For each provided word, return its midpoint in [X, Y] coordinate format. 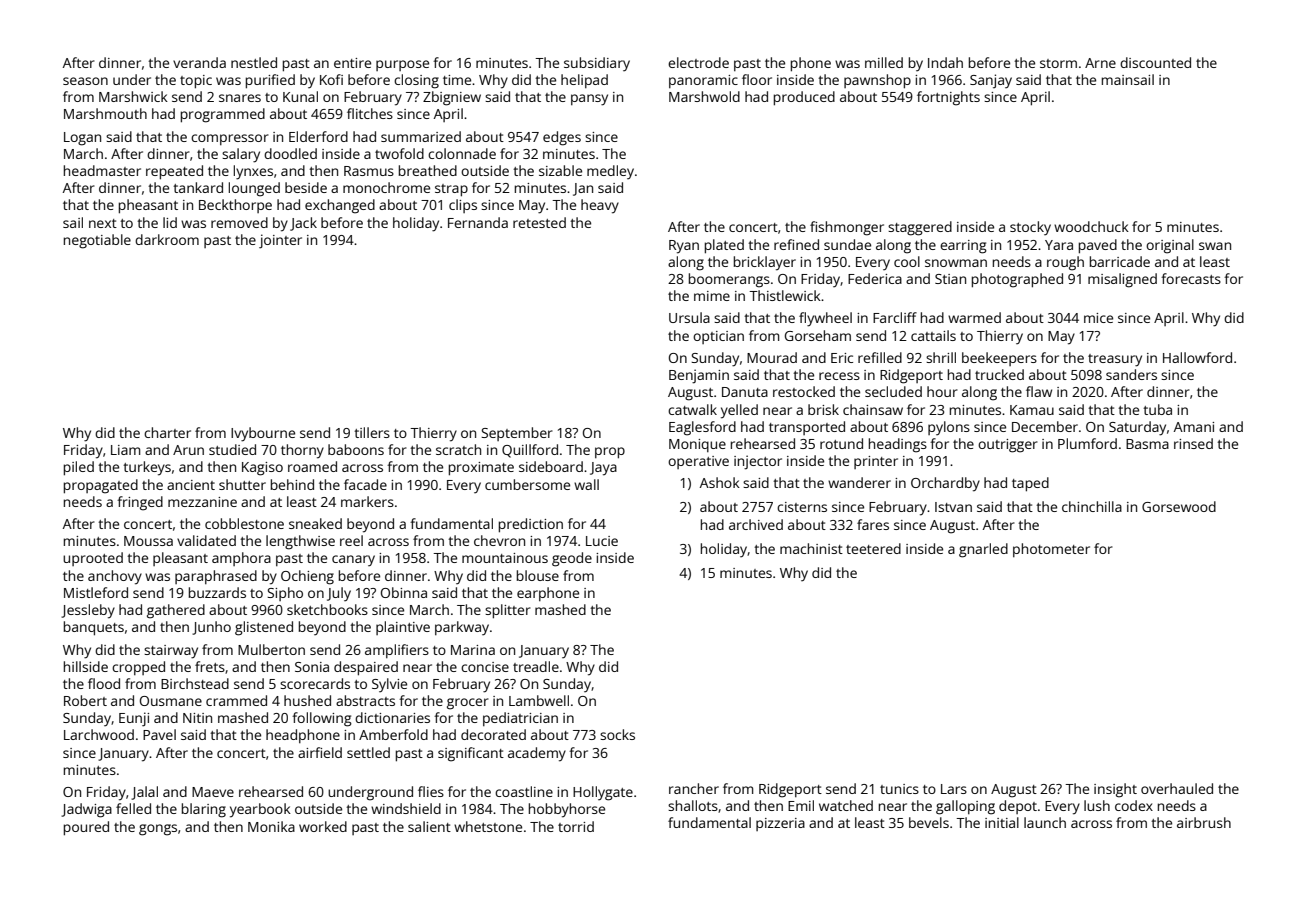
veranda [199, 62]
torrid [576, 826]
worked [323, 826]
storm [1058, 63]
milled [884, 62]
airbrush [1204, 822]
